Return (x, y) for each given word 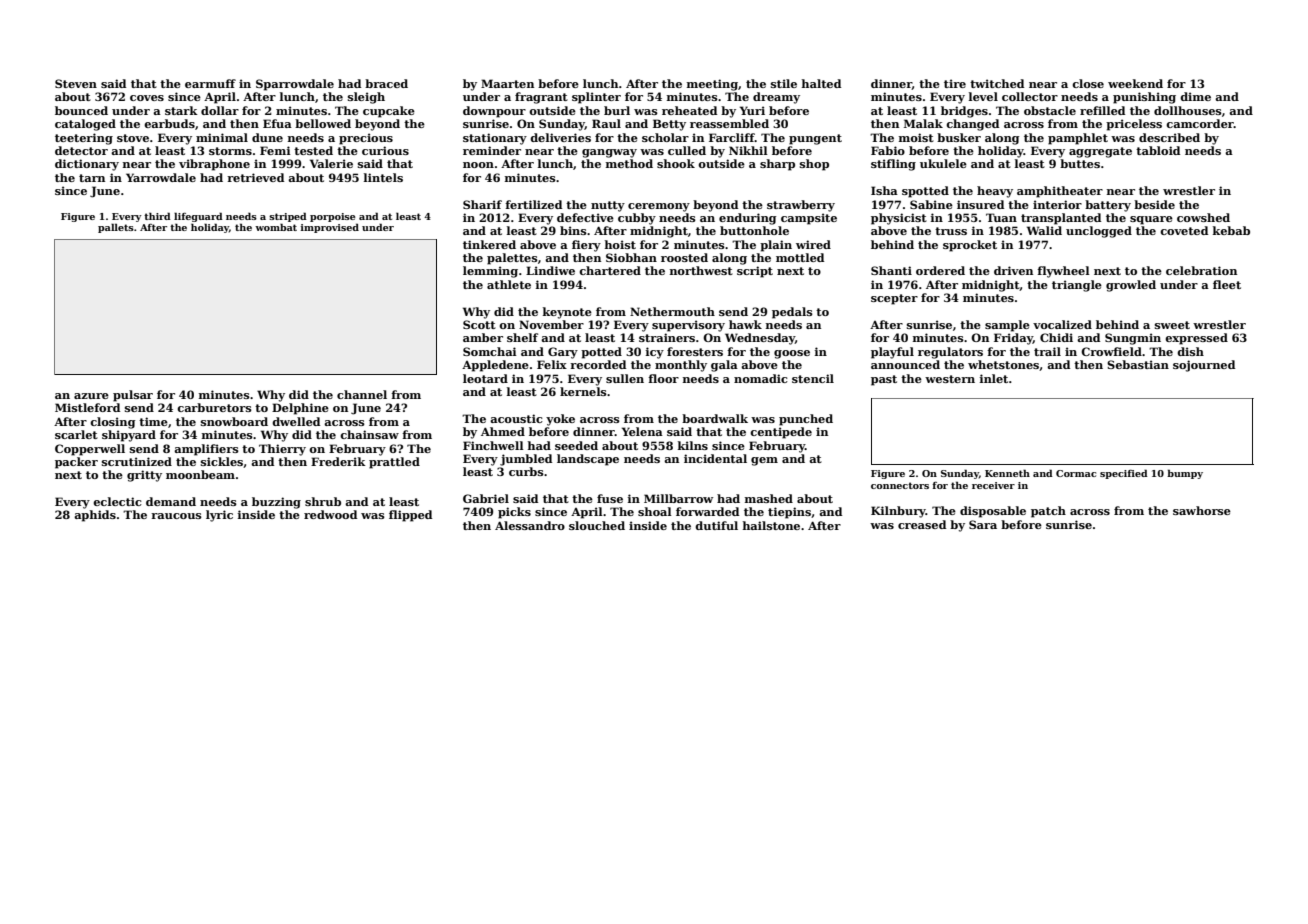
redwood (330, 514)
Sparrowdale (295, 85)
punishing (1144, 98)
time (153, 421)
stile (784, 83)
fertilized (533, 204)
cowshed (1203, 217)
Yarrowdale (161, 177)
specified (1124, 474)
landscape (588, 460)
